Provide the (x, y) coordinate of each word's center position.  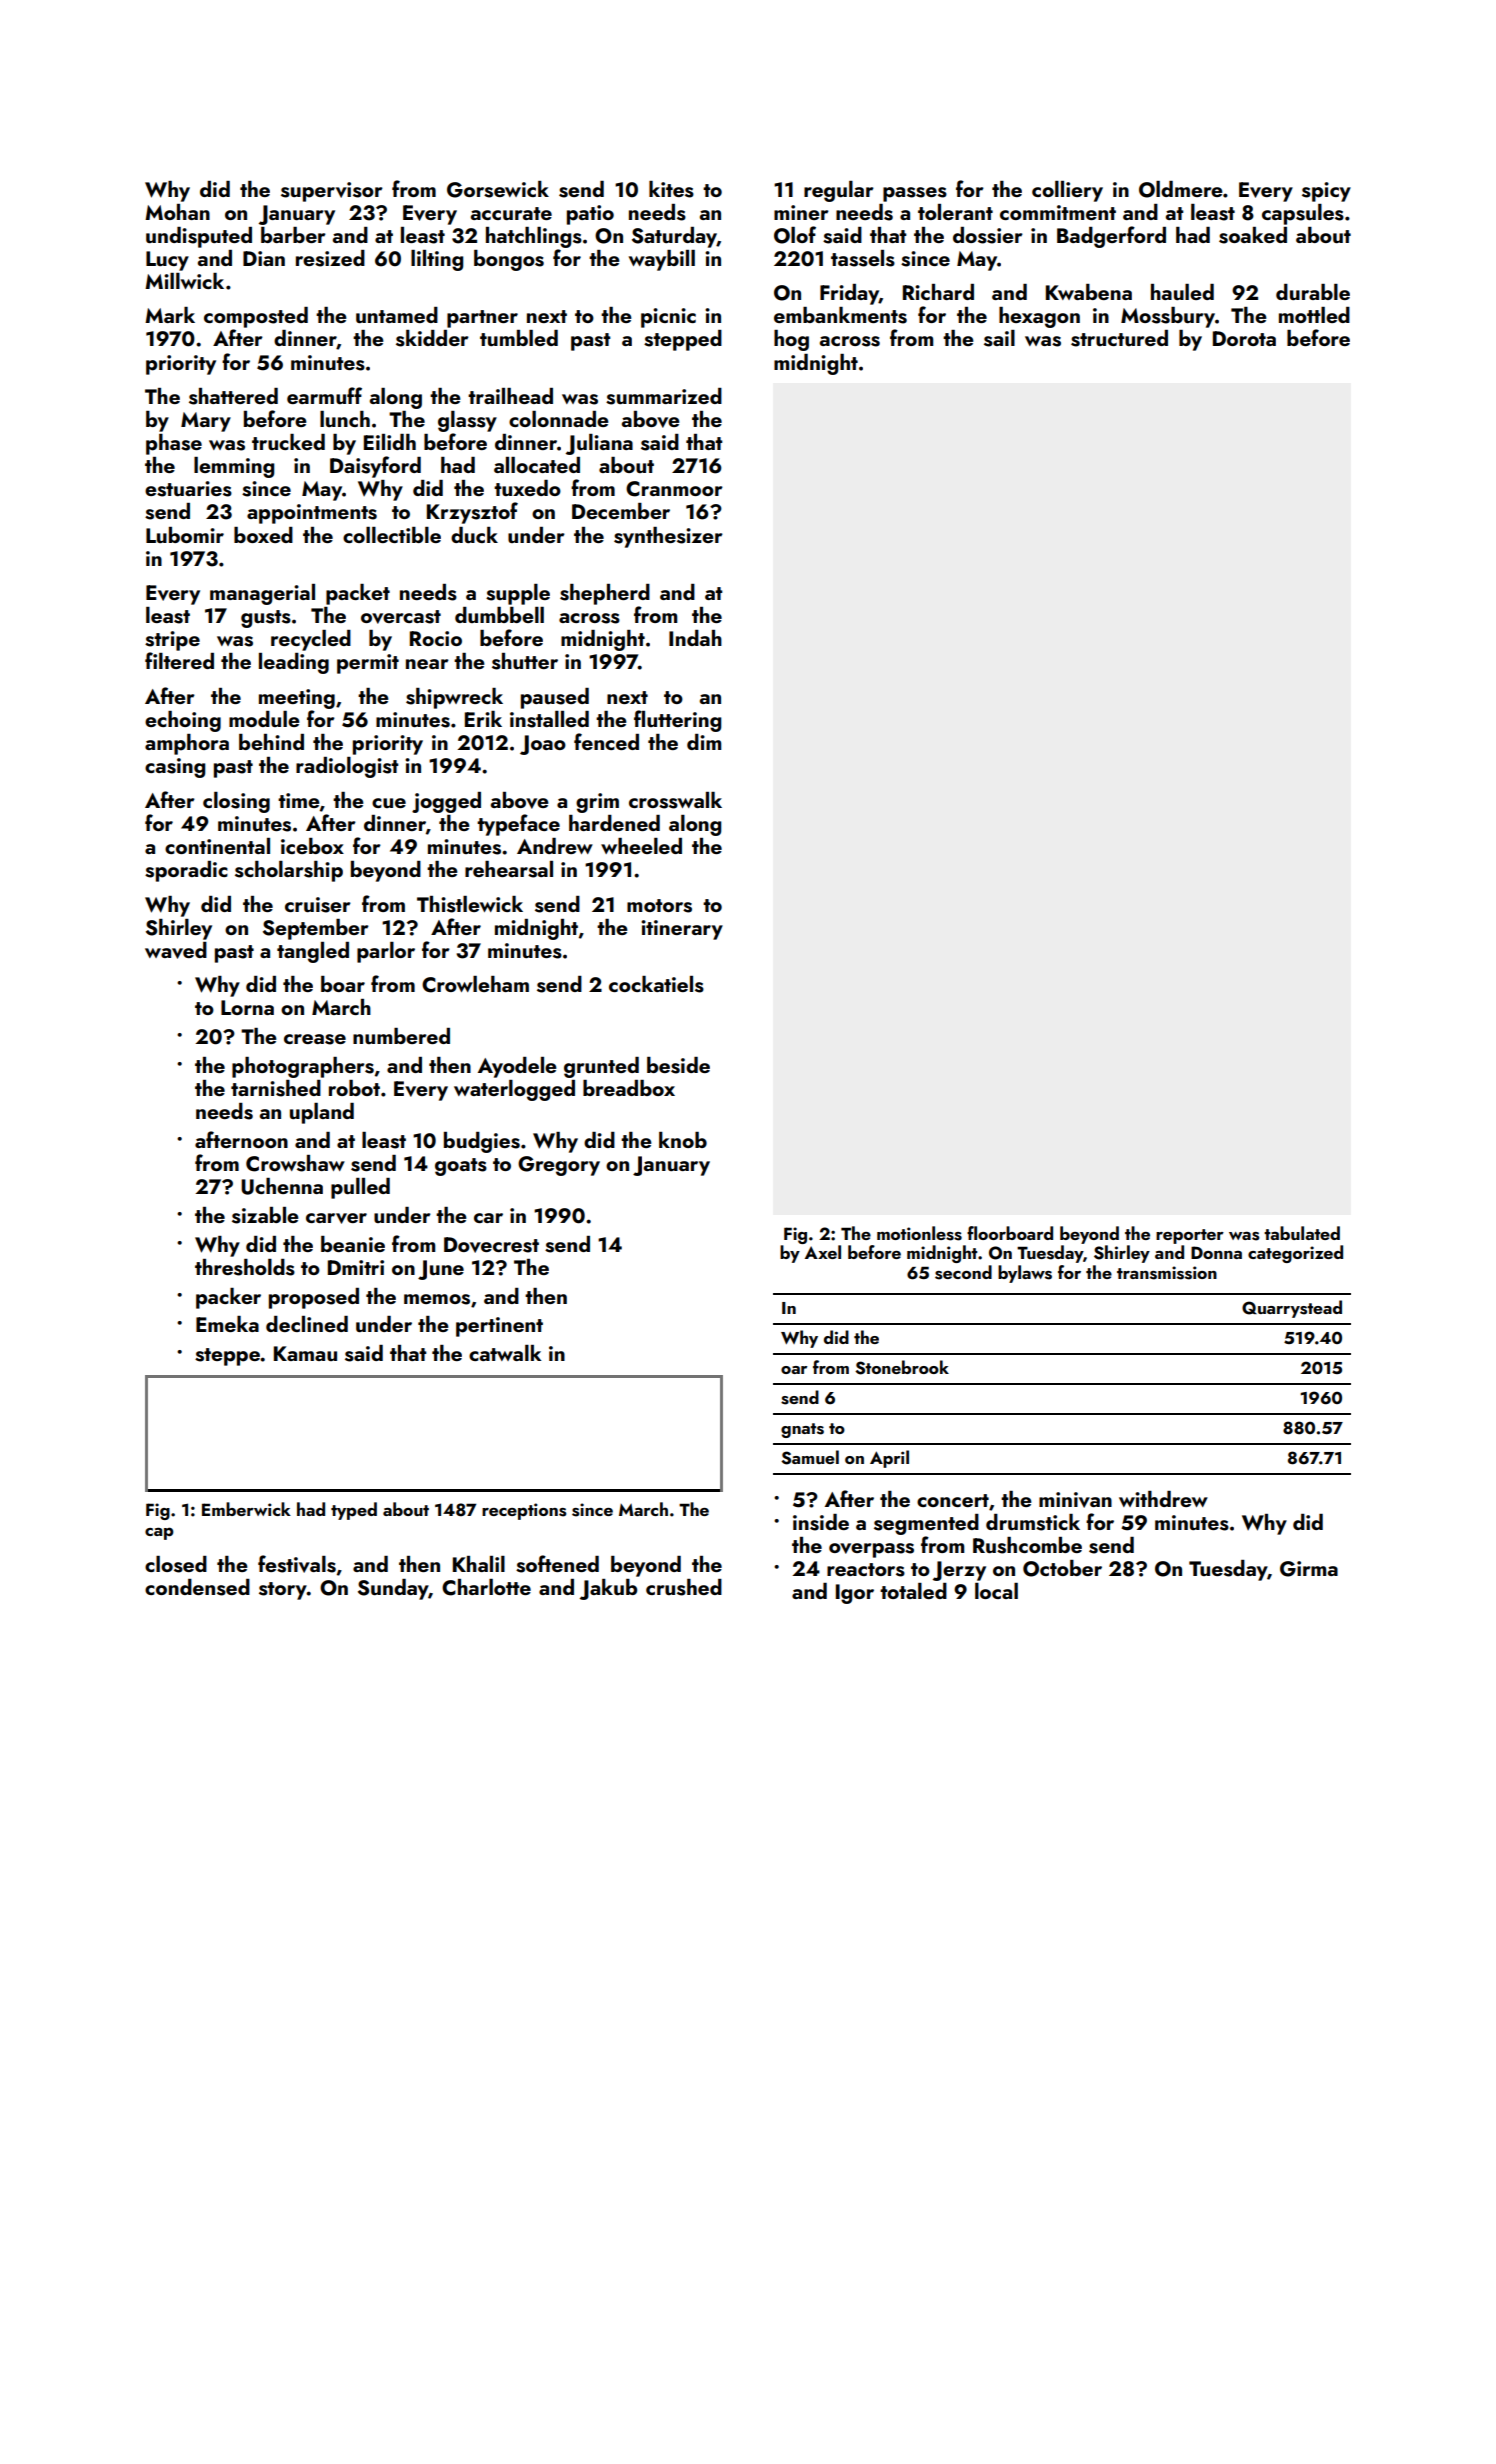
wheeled (641, 846)
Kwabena (1089, 292)
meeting (297, 699)
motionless (919, 1233)
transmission (1167, 1273)
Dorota (1244, 338)
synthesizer (668, 537)
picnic (668, 318)
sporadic (186, 871)
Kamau (305, 1353)
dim (704, 742)
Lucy (167, 261)
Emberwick (246, 1509)
